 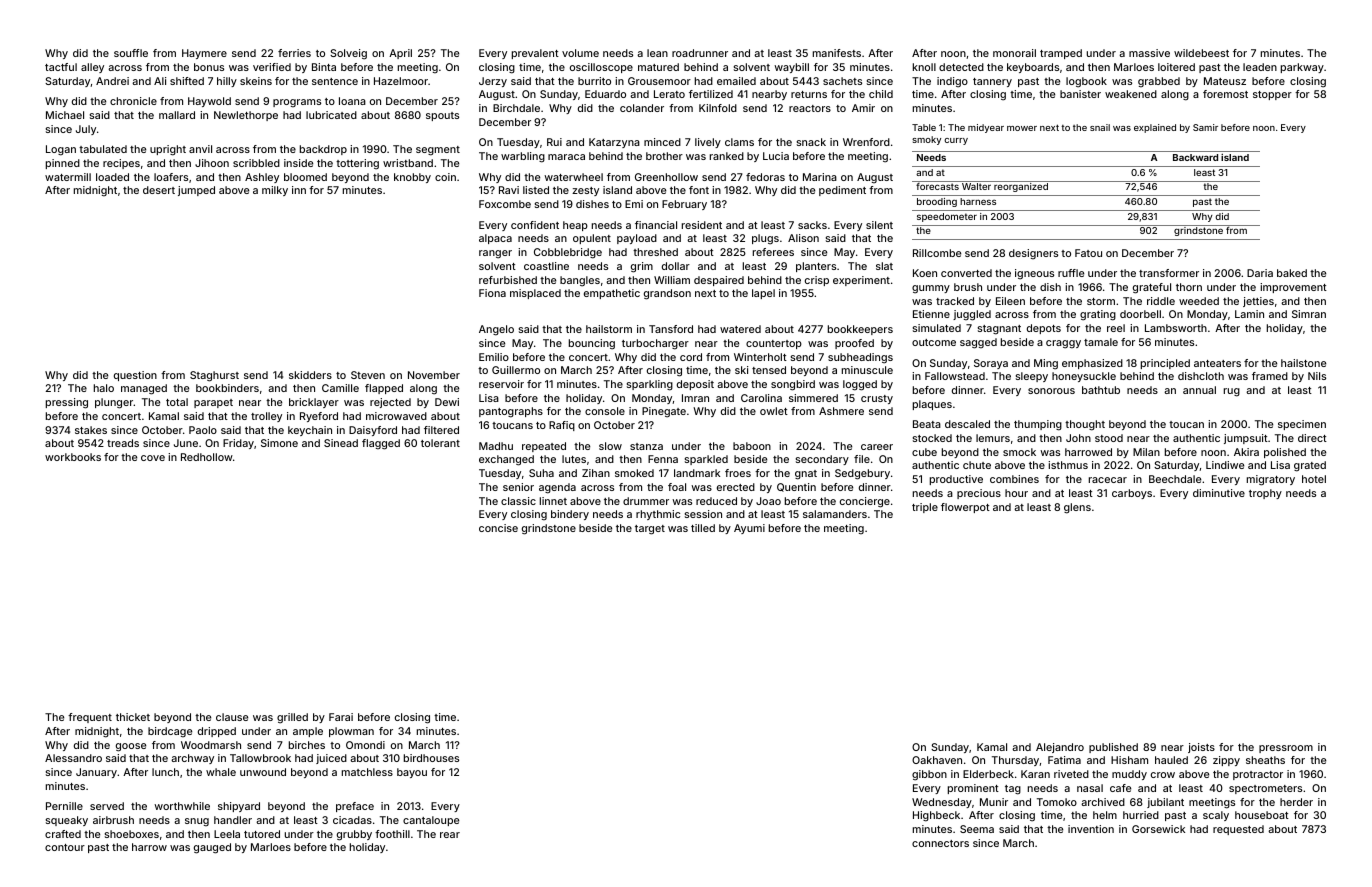 I want to click on herder, so click(x=1296, y=802).
